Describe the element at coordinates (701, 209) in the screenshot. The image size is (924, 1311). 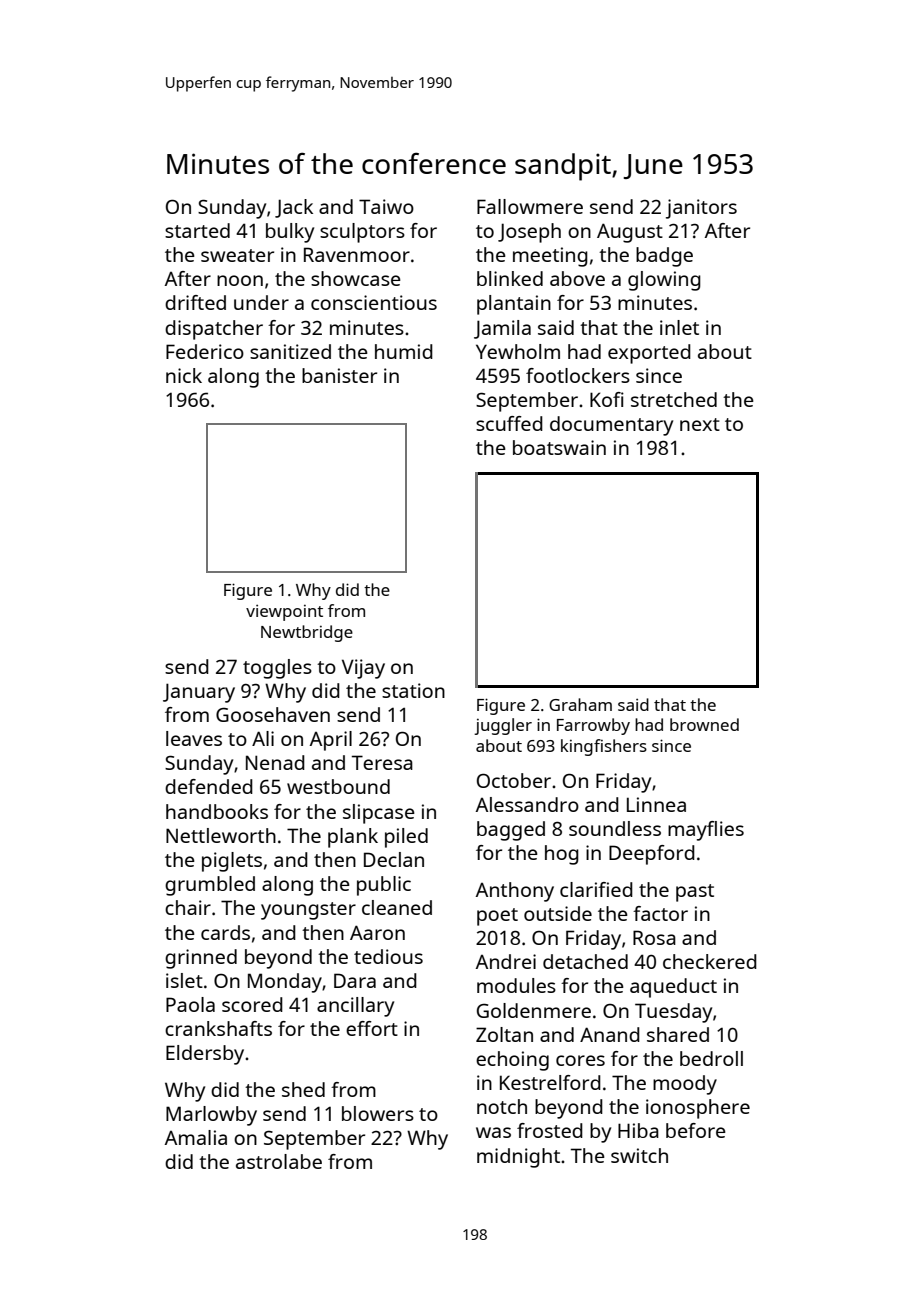
I see `janitors` at that location.
